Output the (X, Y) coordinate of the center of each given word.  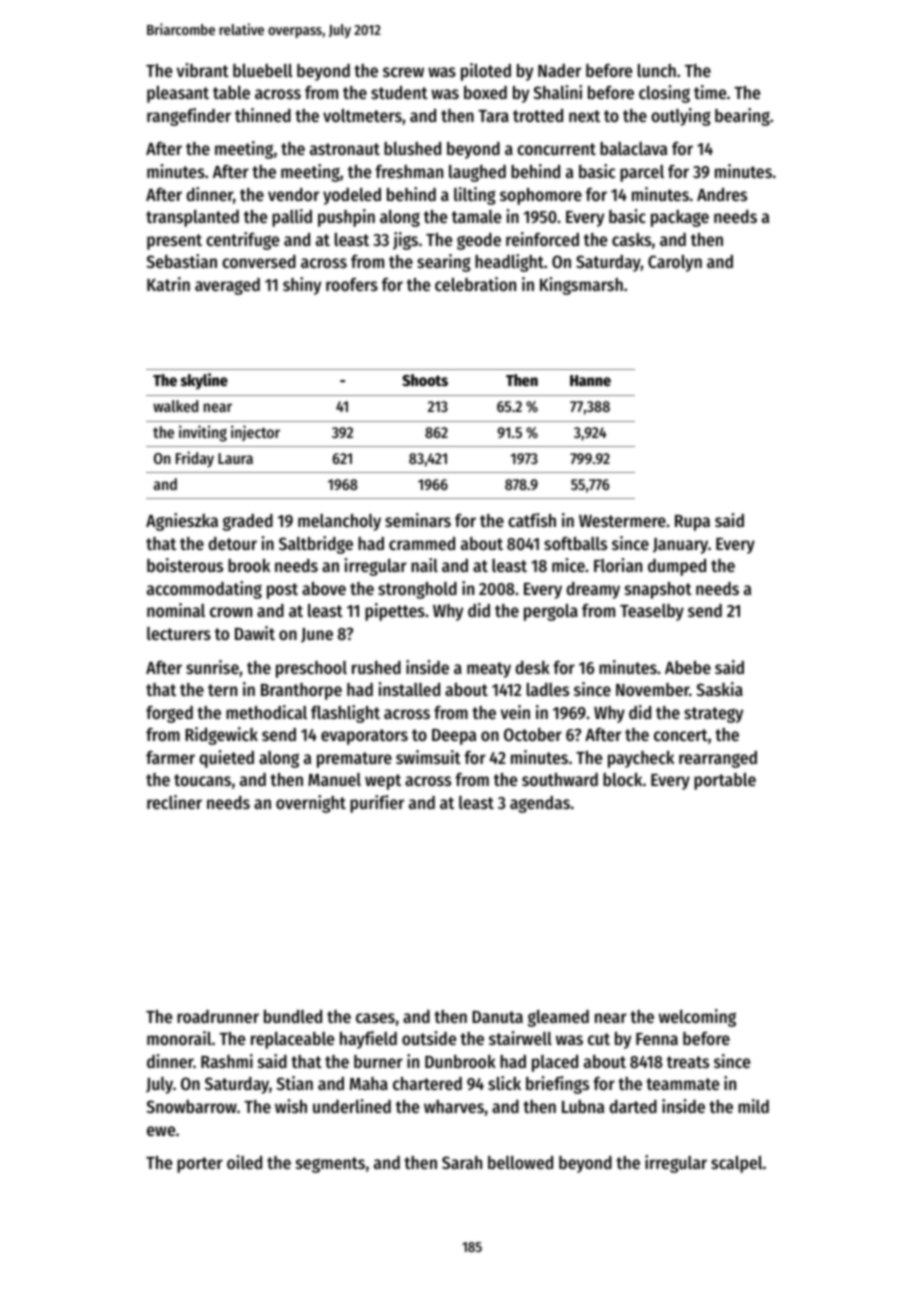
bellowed (520, 1162)
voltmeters (362, 115)
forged (169, 714)
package (680, 218)
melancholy (339, 522)
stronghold (417, 590)
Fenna (657, 1039)
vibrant (203, 70)
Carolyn (675, 263)
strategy (713, 715)
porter (200, 1165)
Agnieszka (182, 522)
